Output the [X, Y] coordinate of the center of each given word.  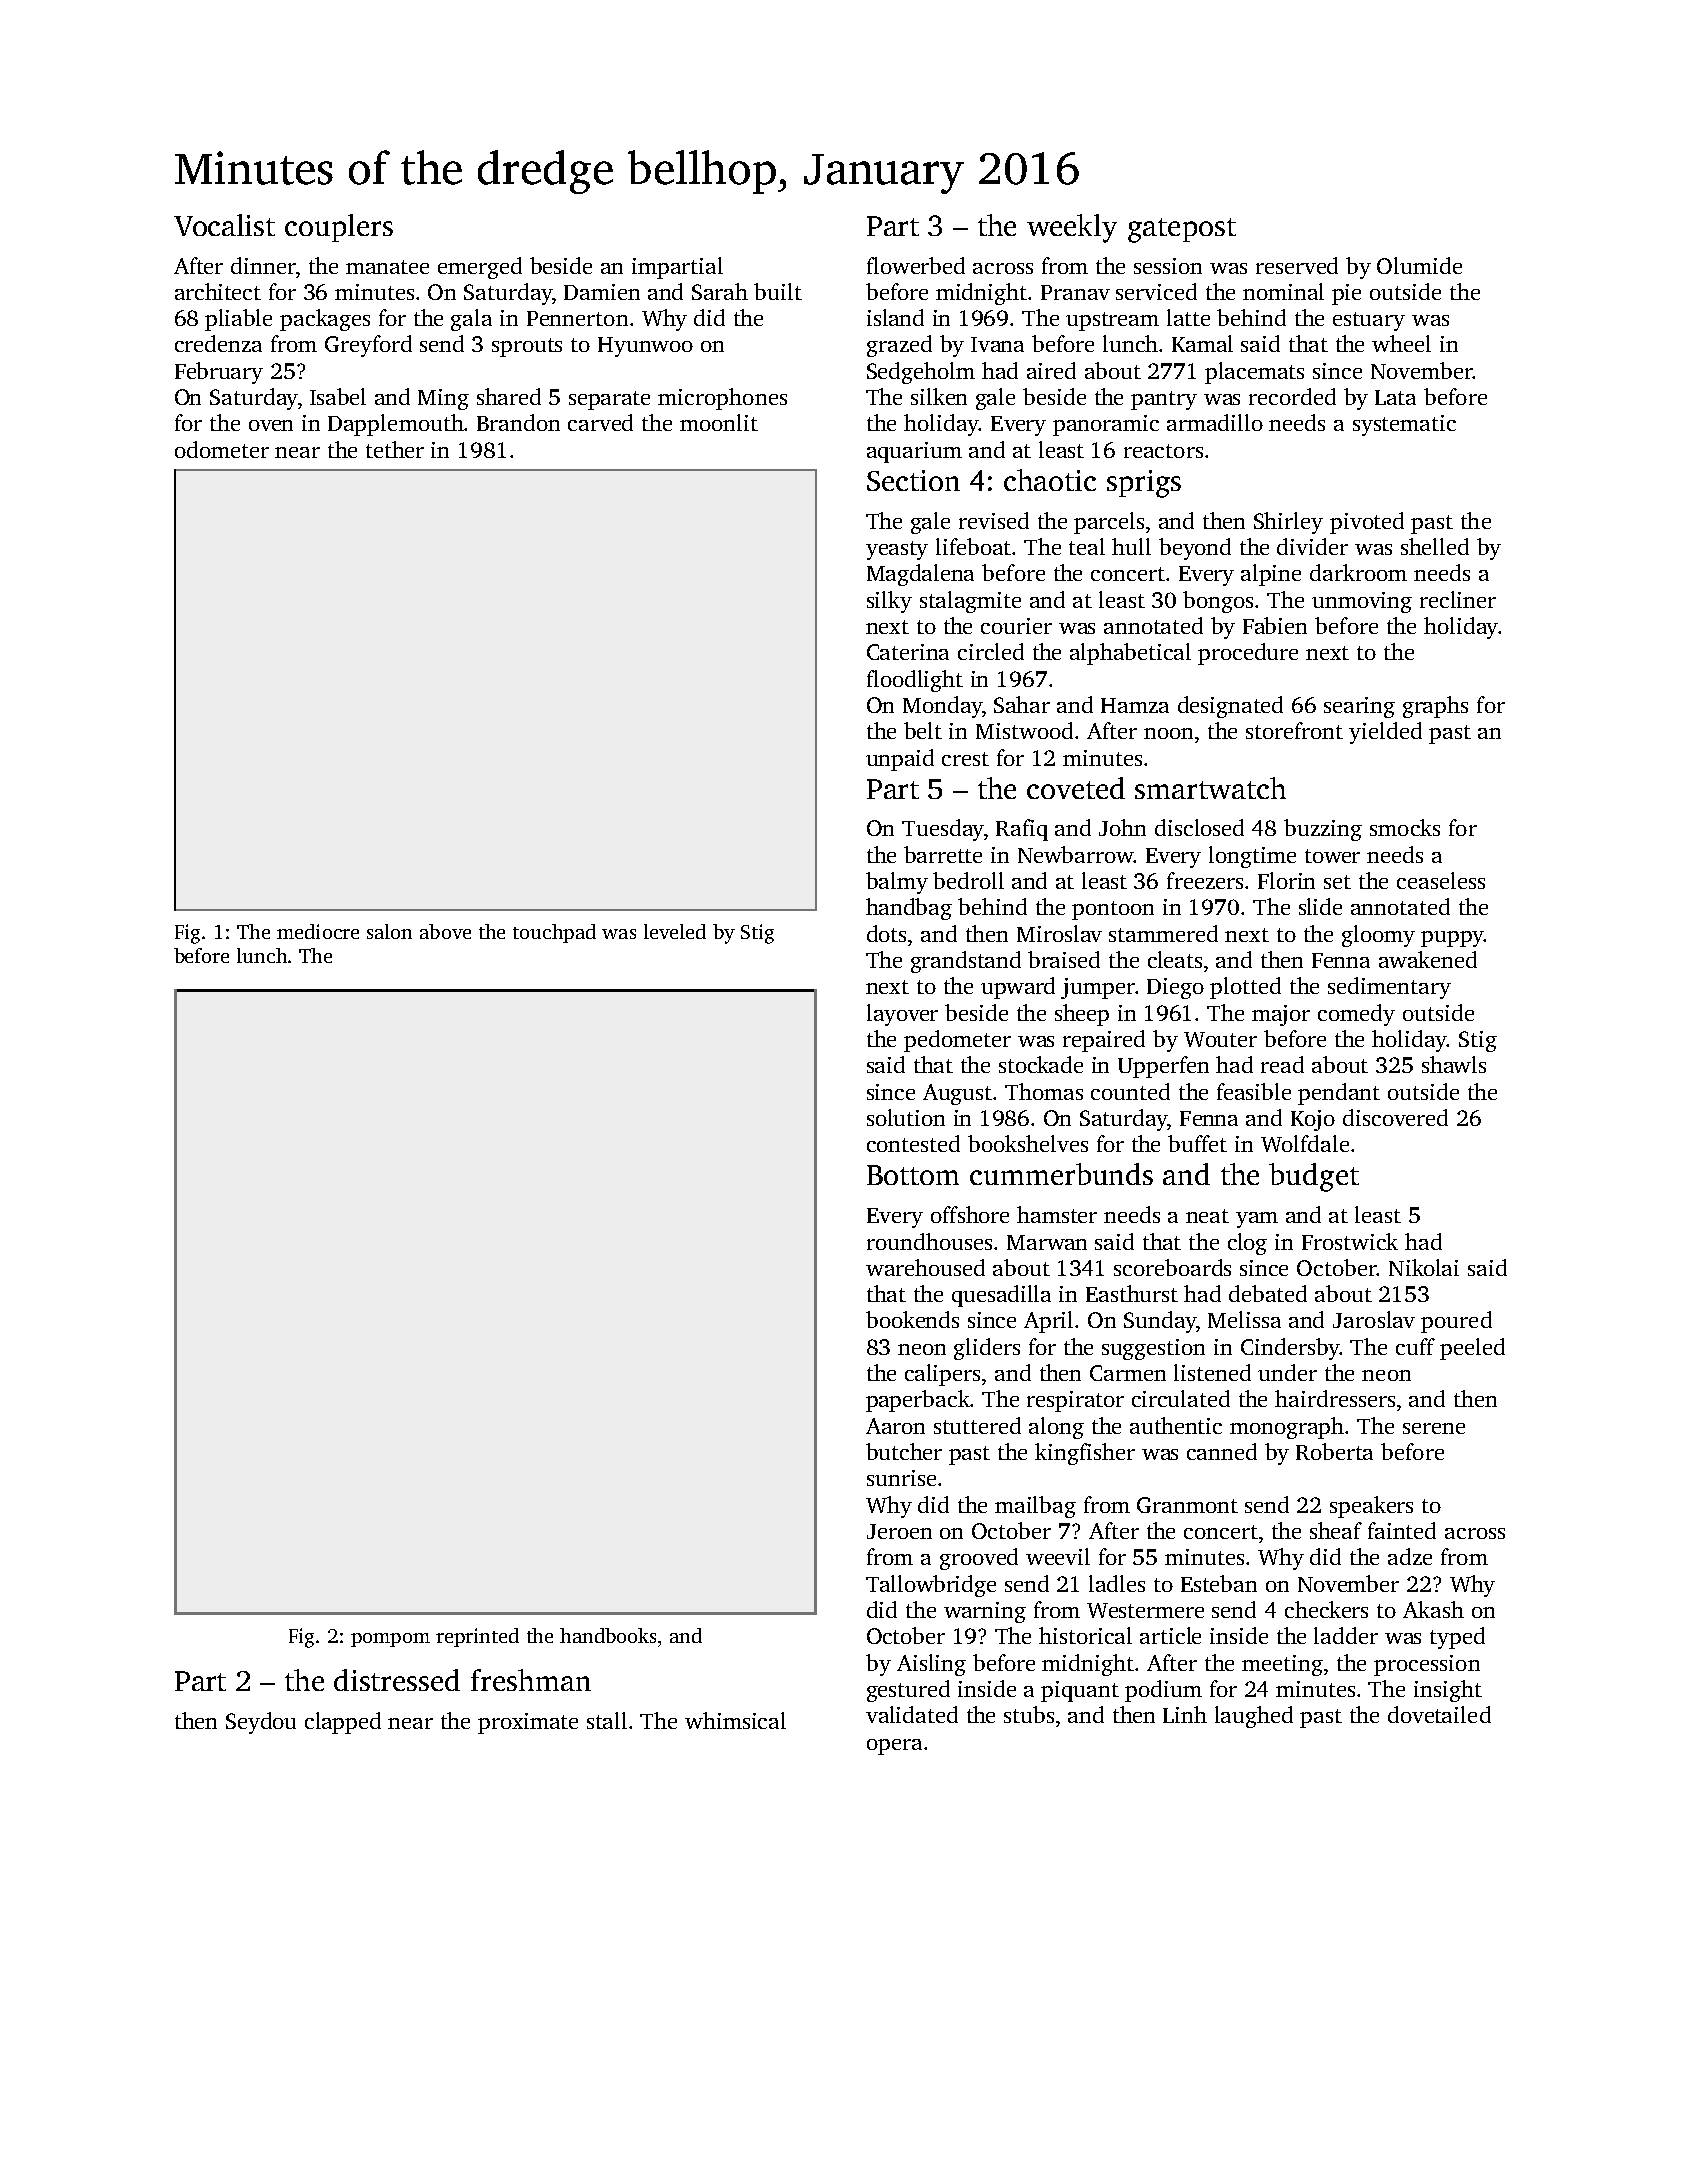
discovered [1395, 1117]
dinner [263, 265]
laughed [1254, 1717]
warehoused [925, 1267]
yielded [1385, 733]
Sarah [720, 291]
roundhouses [929, 1241]
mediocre [318, 931]
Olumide [1419, 265]
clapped [343, 1723]
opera [894, 1747]
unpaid [900, 760]
